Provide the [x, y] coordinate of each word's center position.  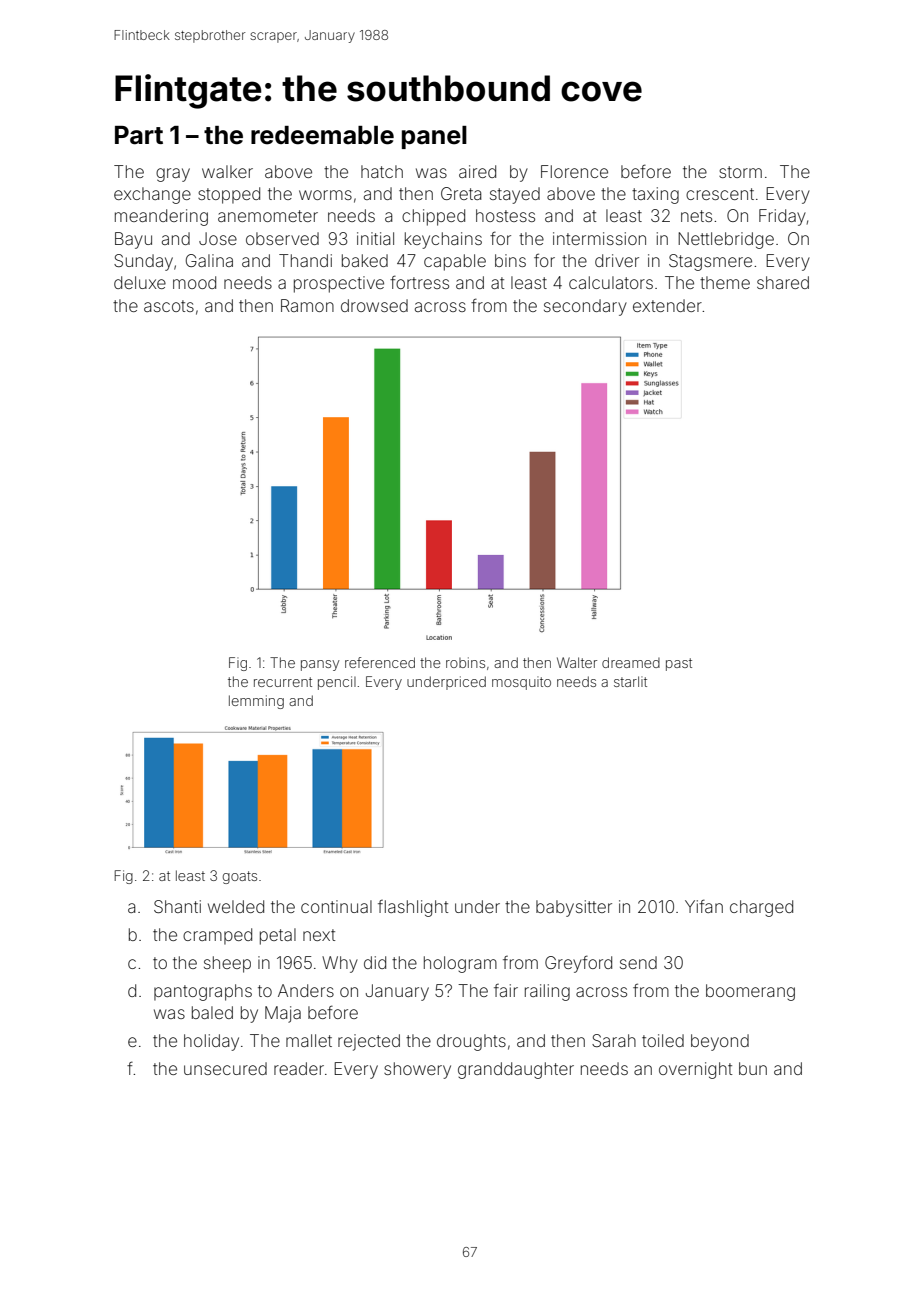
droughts [471, 1042]
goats [240, 877]
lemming [256, 702]
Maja [283, 1014]
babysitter [574, 908]
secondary [585, 307]
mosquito [521, 683]
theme [725, 282]
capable [455, 262]
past [679, 664]
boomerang [750, 992]
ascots [169, 306]
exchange [152, 195]
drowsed [374, 305]
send [638, 962]
